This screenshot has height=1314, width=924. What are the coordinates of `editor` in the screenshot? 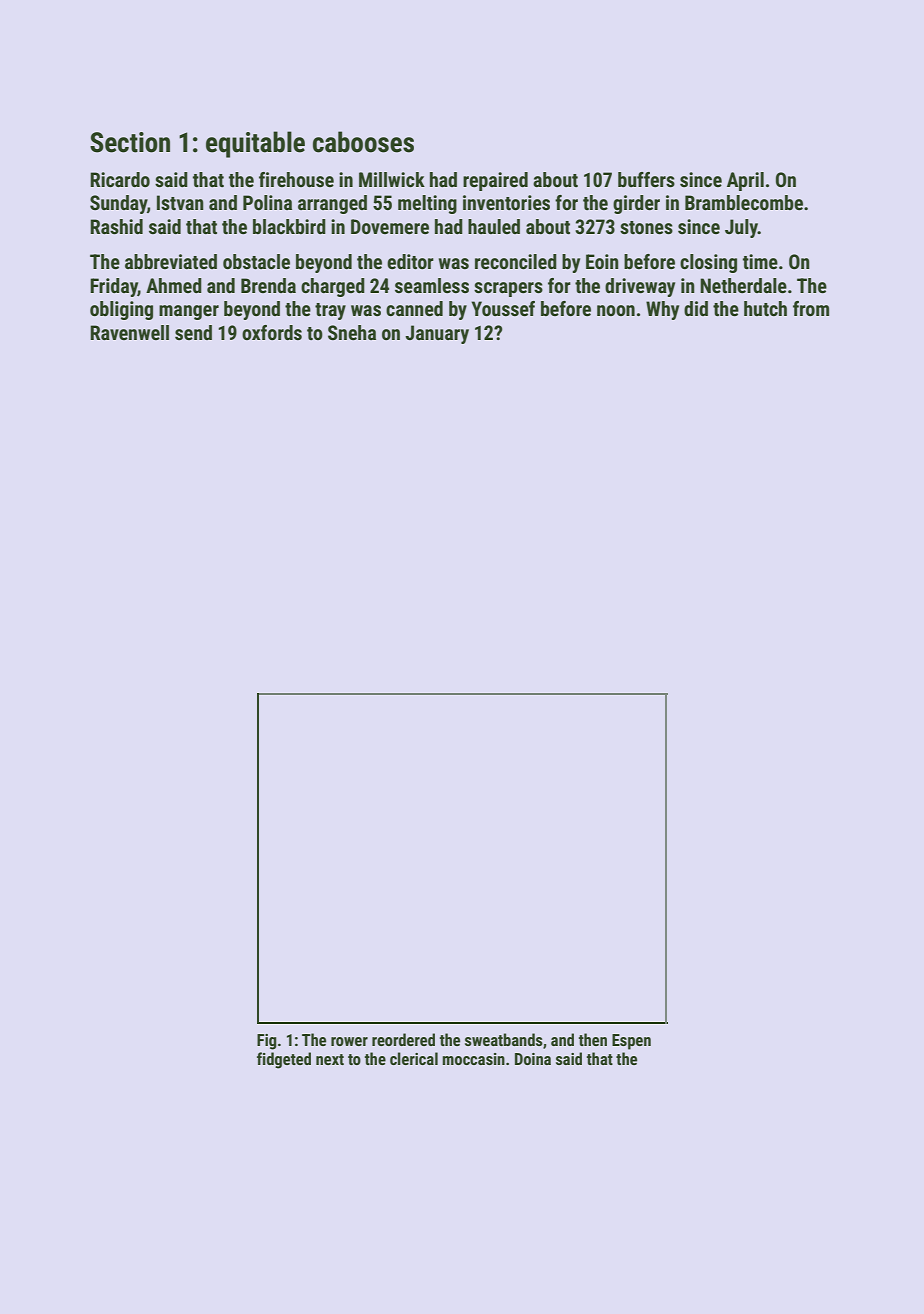 It's located at (410, 261).
